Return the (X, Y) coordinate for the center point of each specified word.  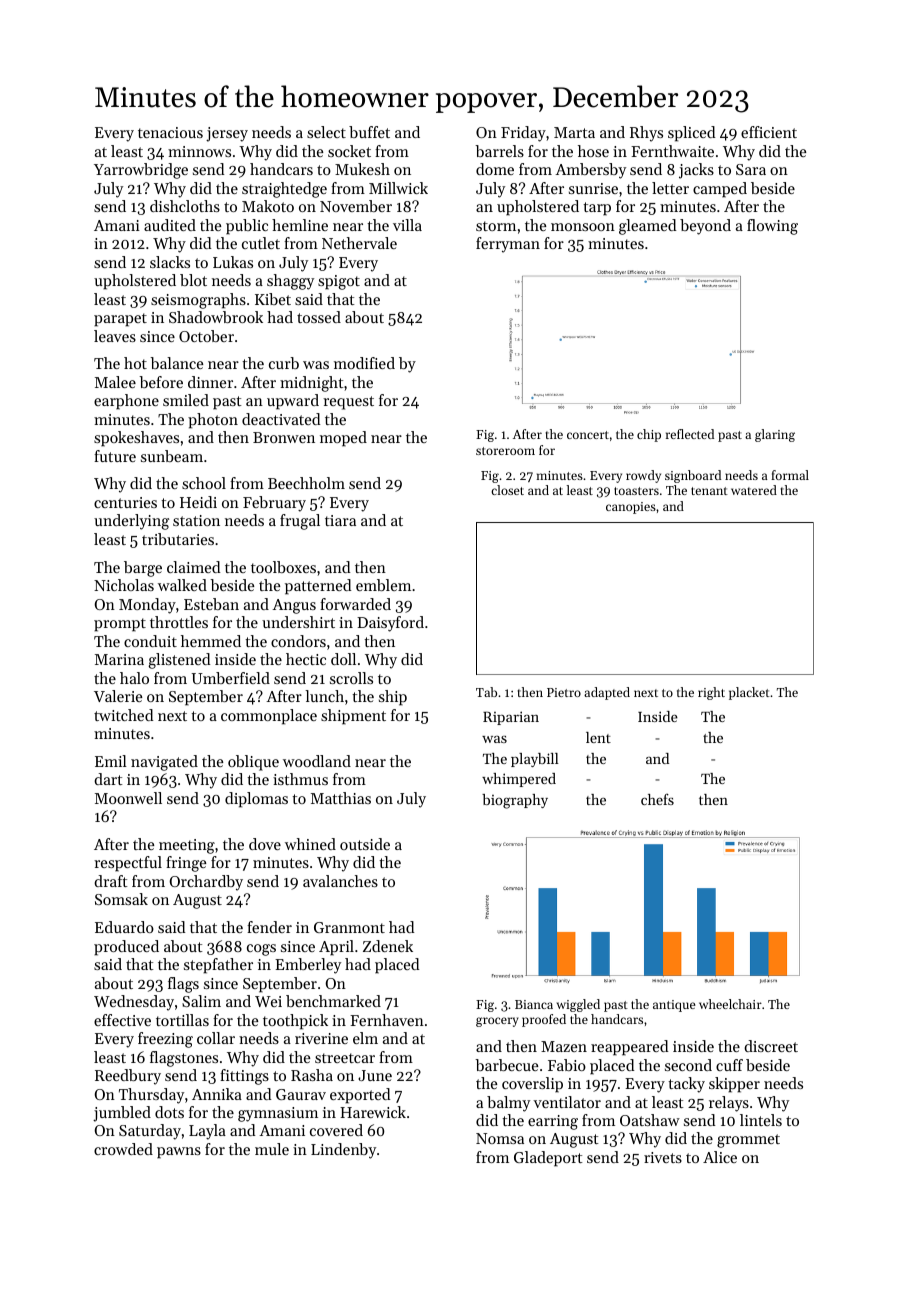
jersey (227, 134)
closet (507, 490)
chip (649, 435)
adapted (607, 693)
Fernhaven (387, 1020)
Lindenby (343, 1151)
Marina (119, 659)
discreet (771, 1046)
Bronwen (284, 437)
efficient (769, 132)
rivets (663, 1157)
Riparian (511, 718)
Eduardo (124, 927)
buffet (369, 132)
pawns (179, 1153)
